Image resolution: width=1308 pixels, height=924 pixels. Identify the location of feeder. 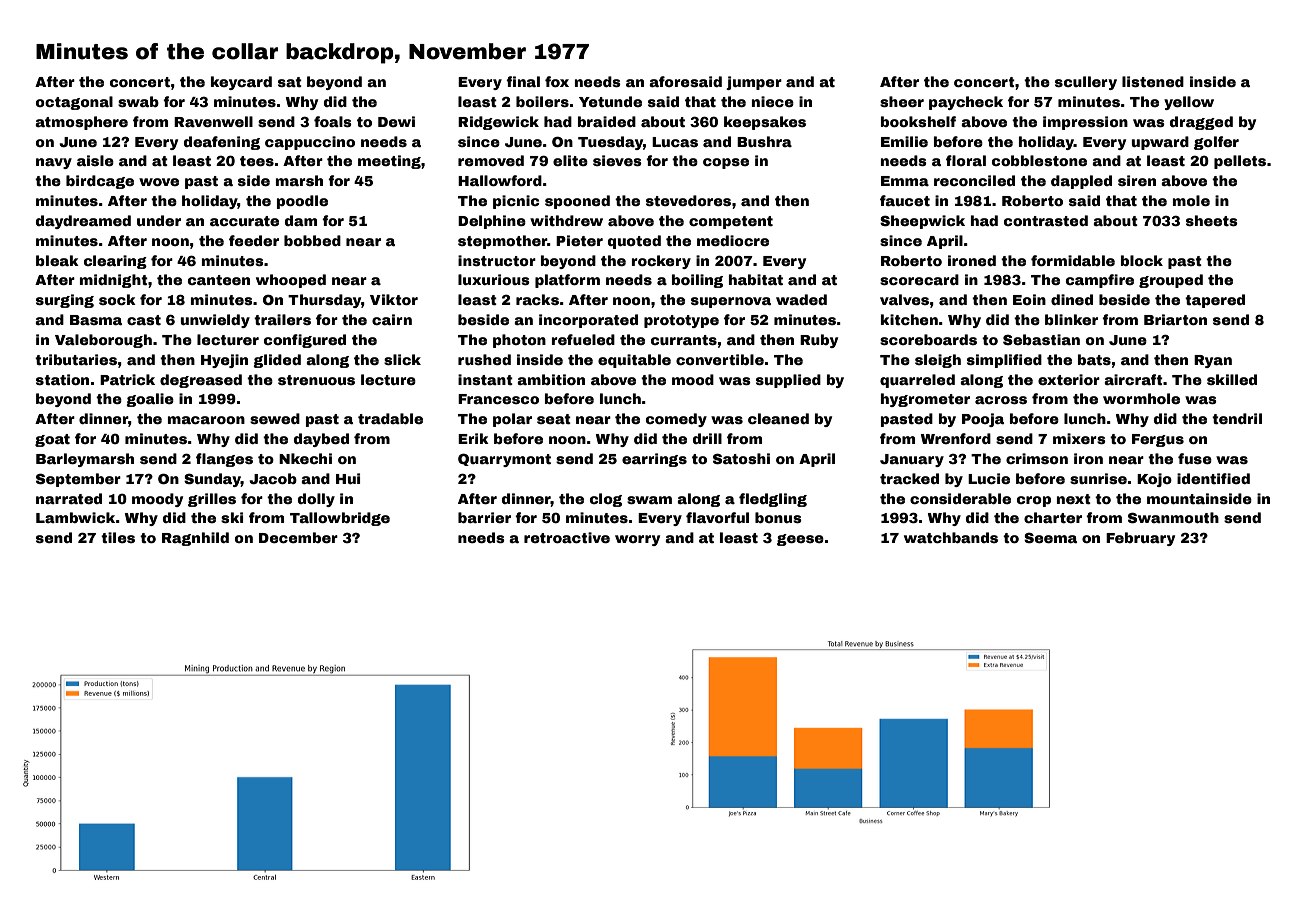
(254, 240).
